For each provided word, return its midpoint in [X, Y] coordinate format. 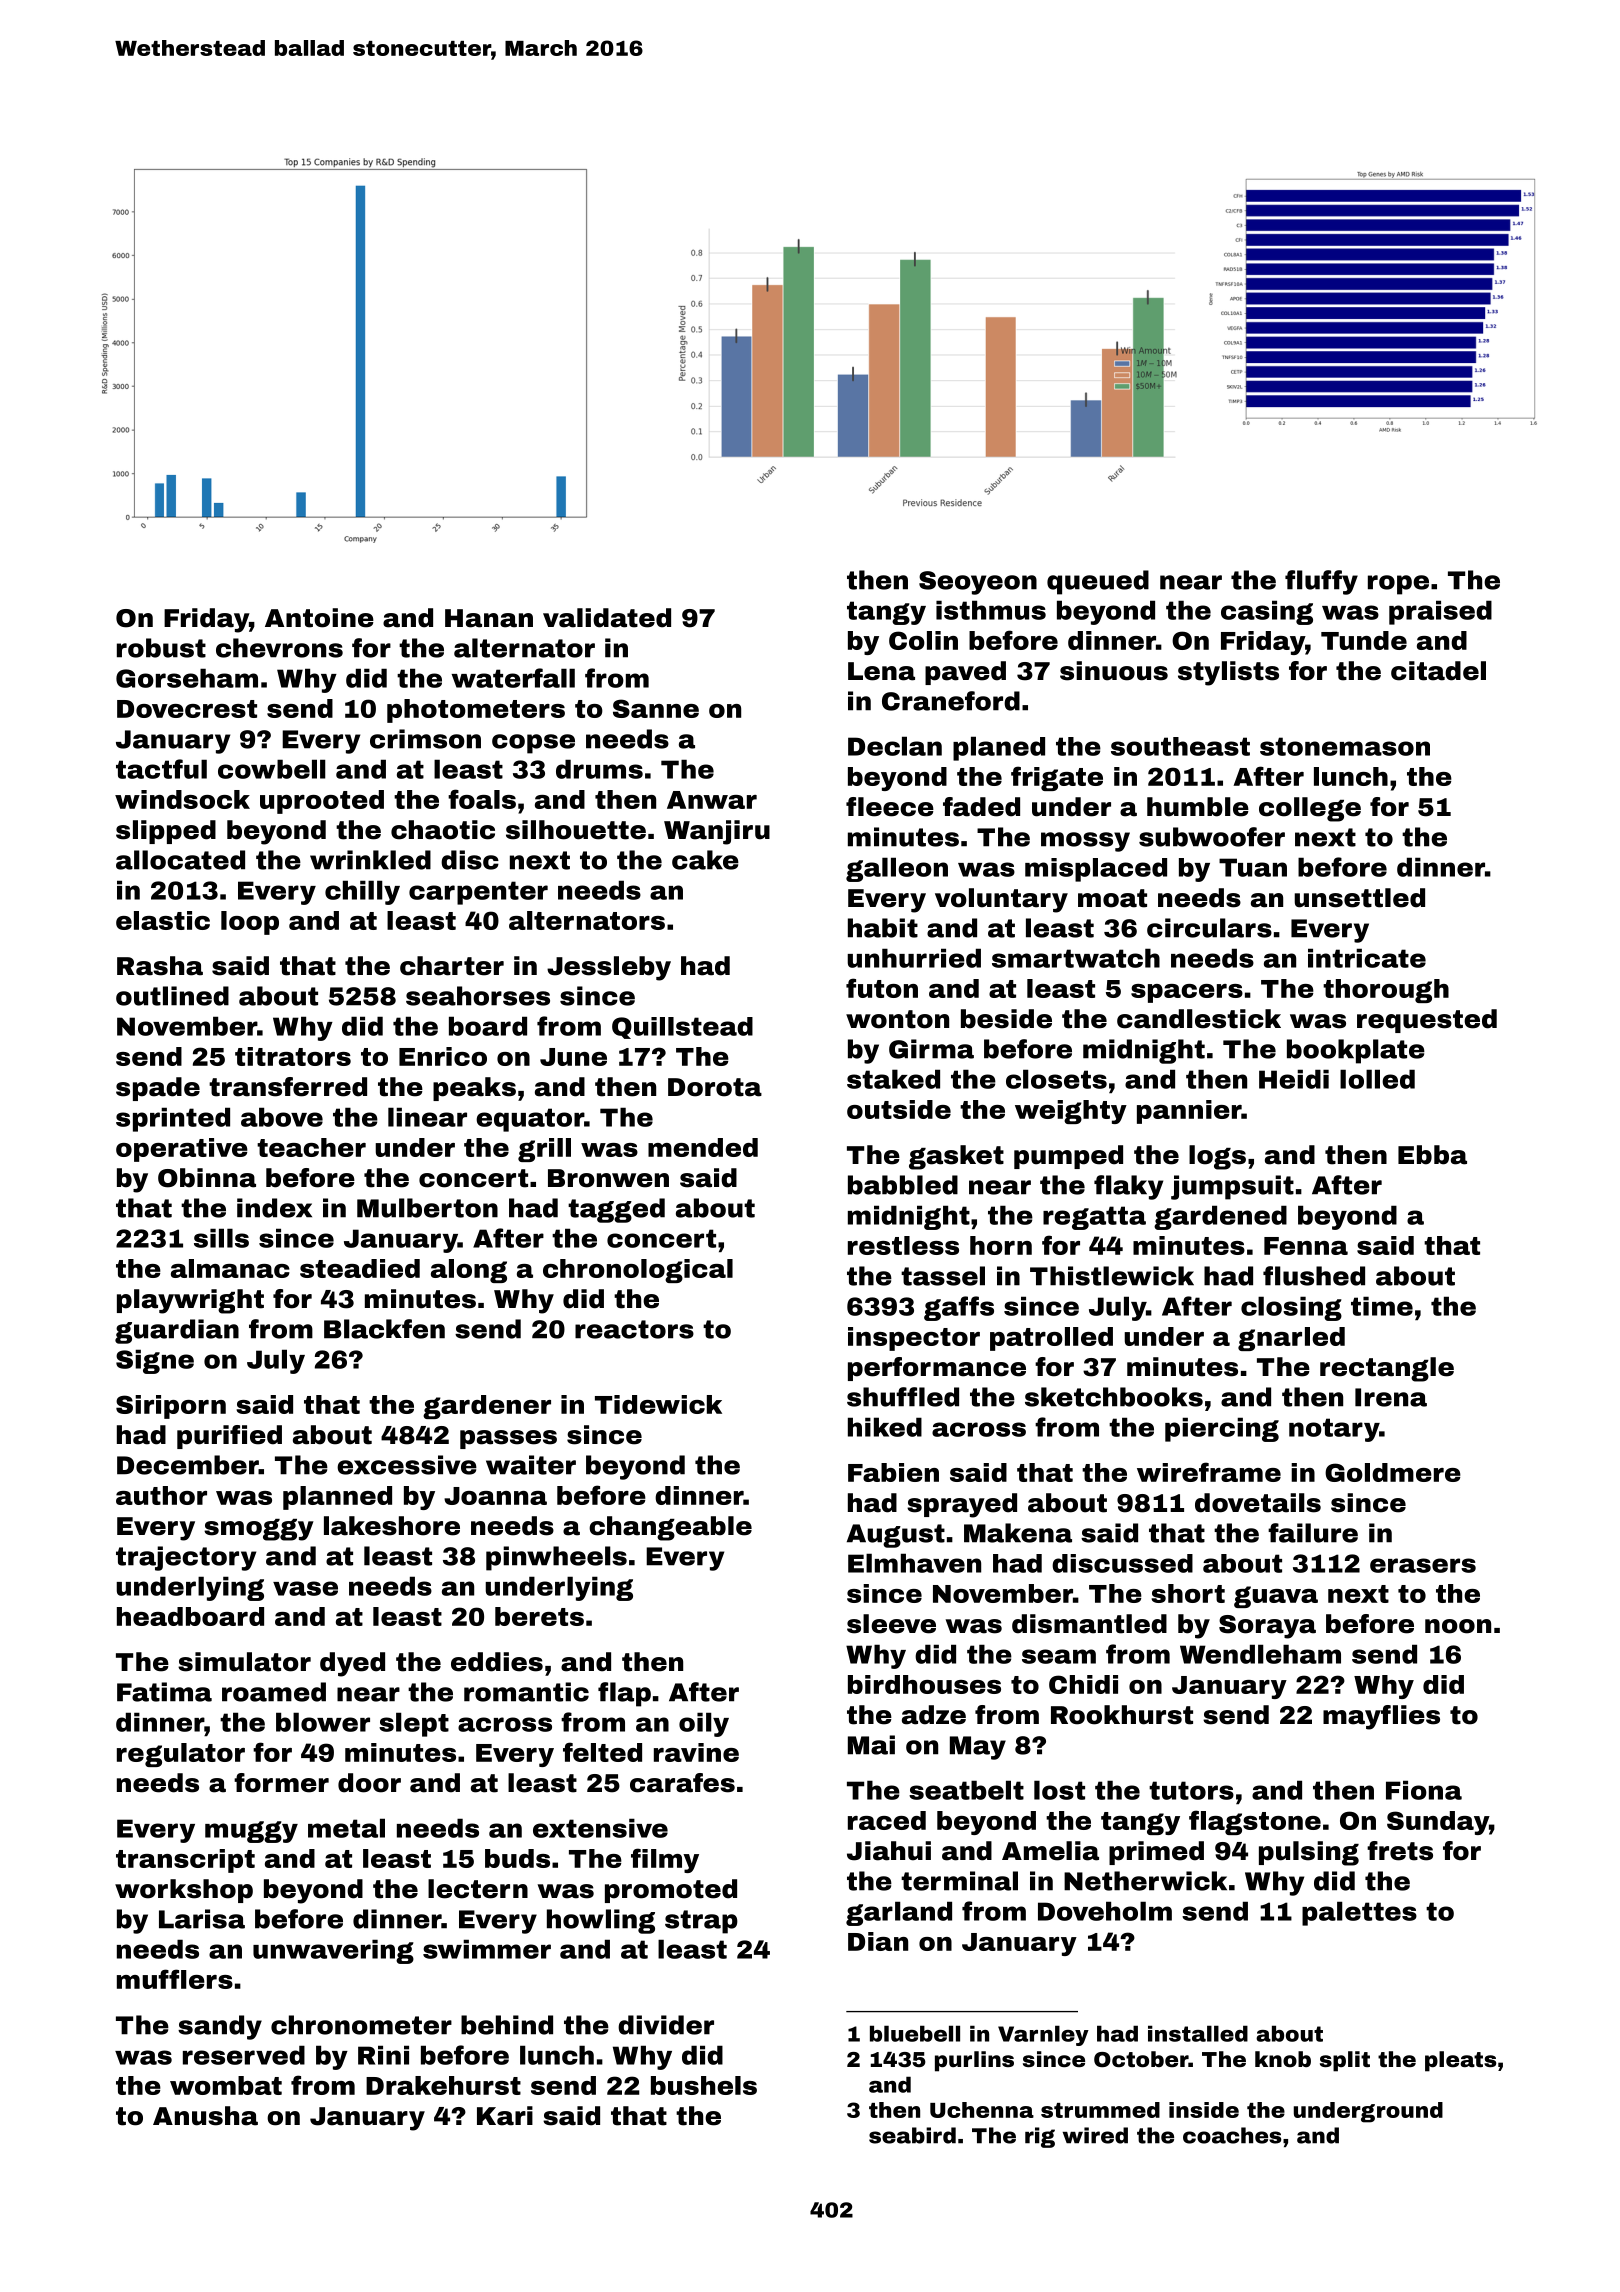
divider [666, 2025]
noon [1458, 1626]
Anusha [205, 2116]
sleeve [891, 1624]
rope [1398, 585]
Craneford [951, 701]
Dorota [715, 1087]
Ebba [1432, 1155]
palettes [1359, 1913]
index [274, 1208]
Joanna [495, 1496]
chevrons [279, 648]
